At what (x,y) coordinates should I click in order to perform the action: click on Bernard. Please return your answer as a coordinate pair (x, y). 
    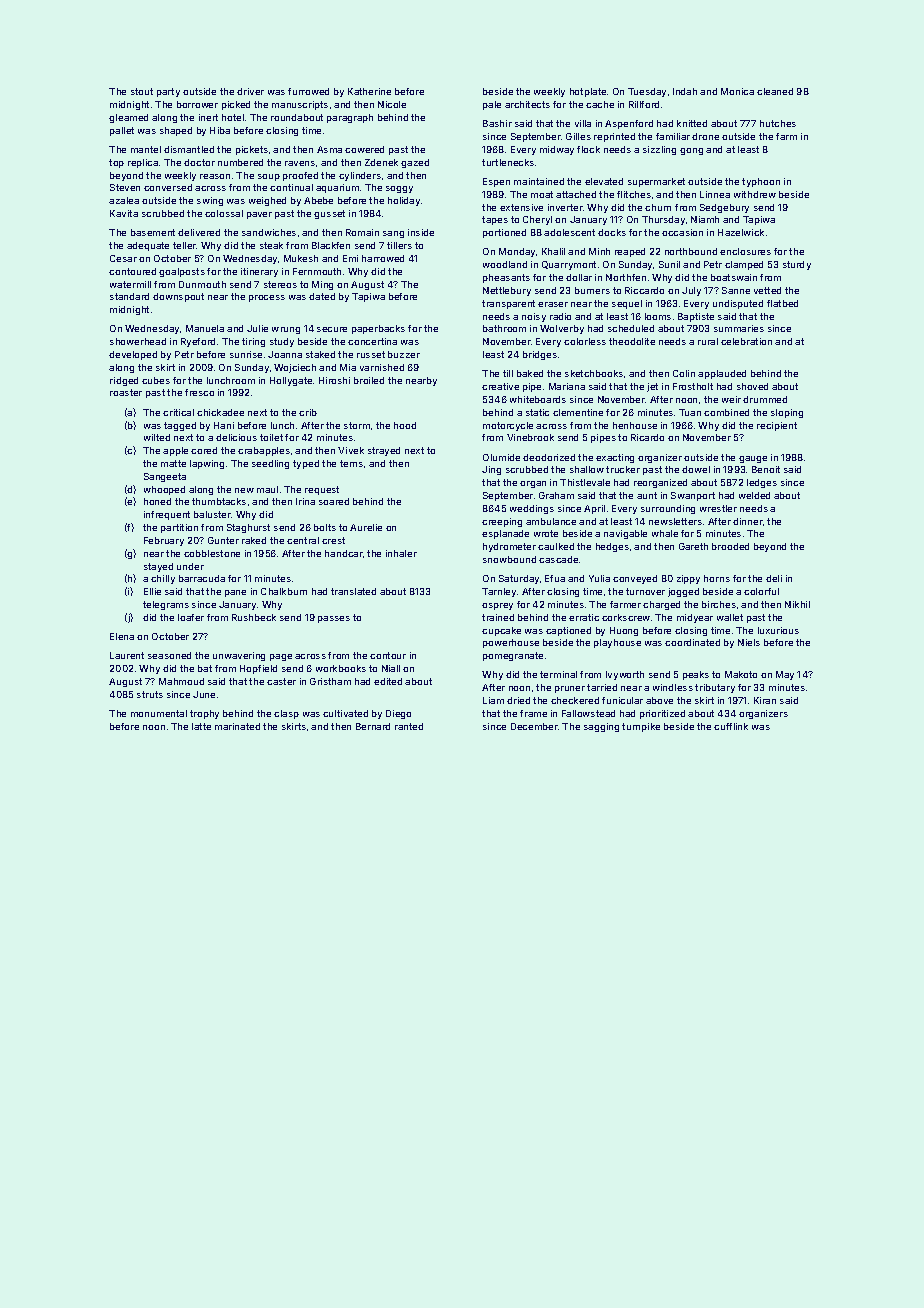
    Looking at the image, I should click on (373, 726).
